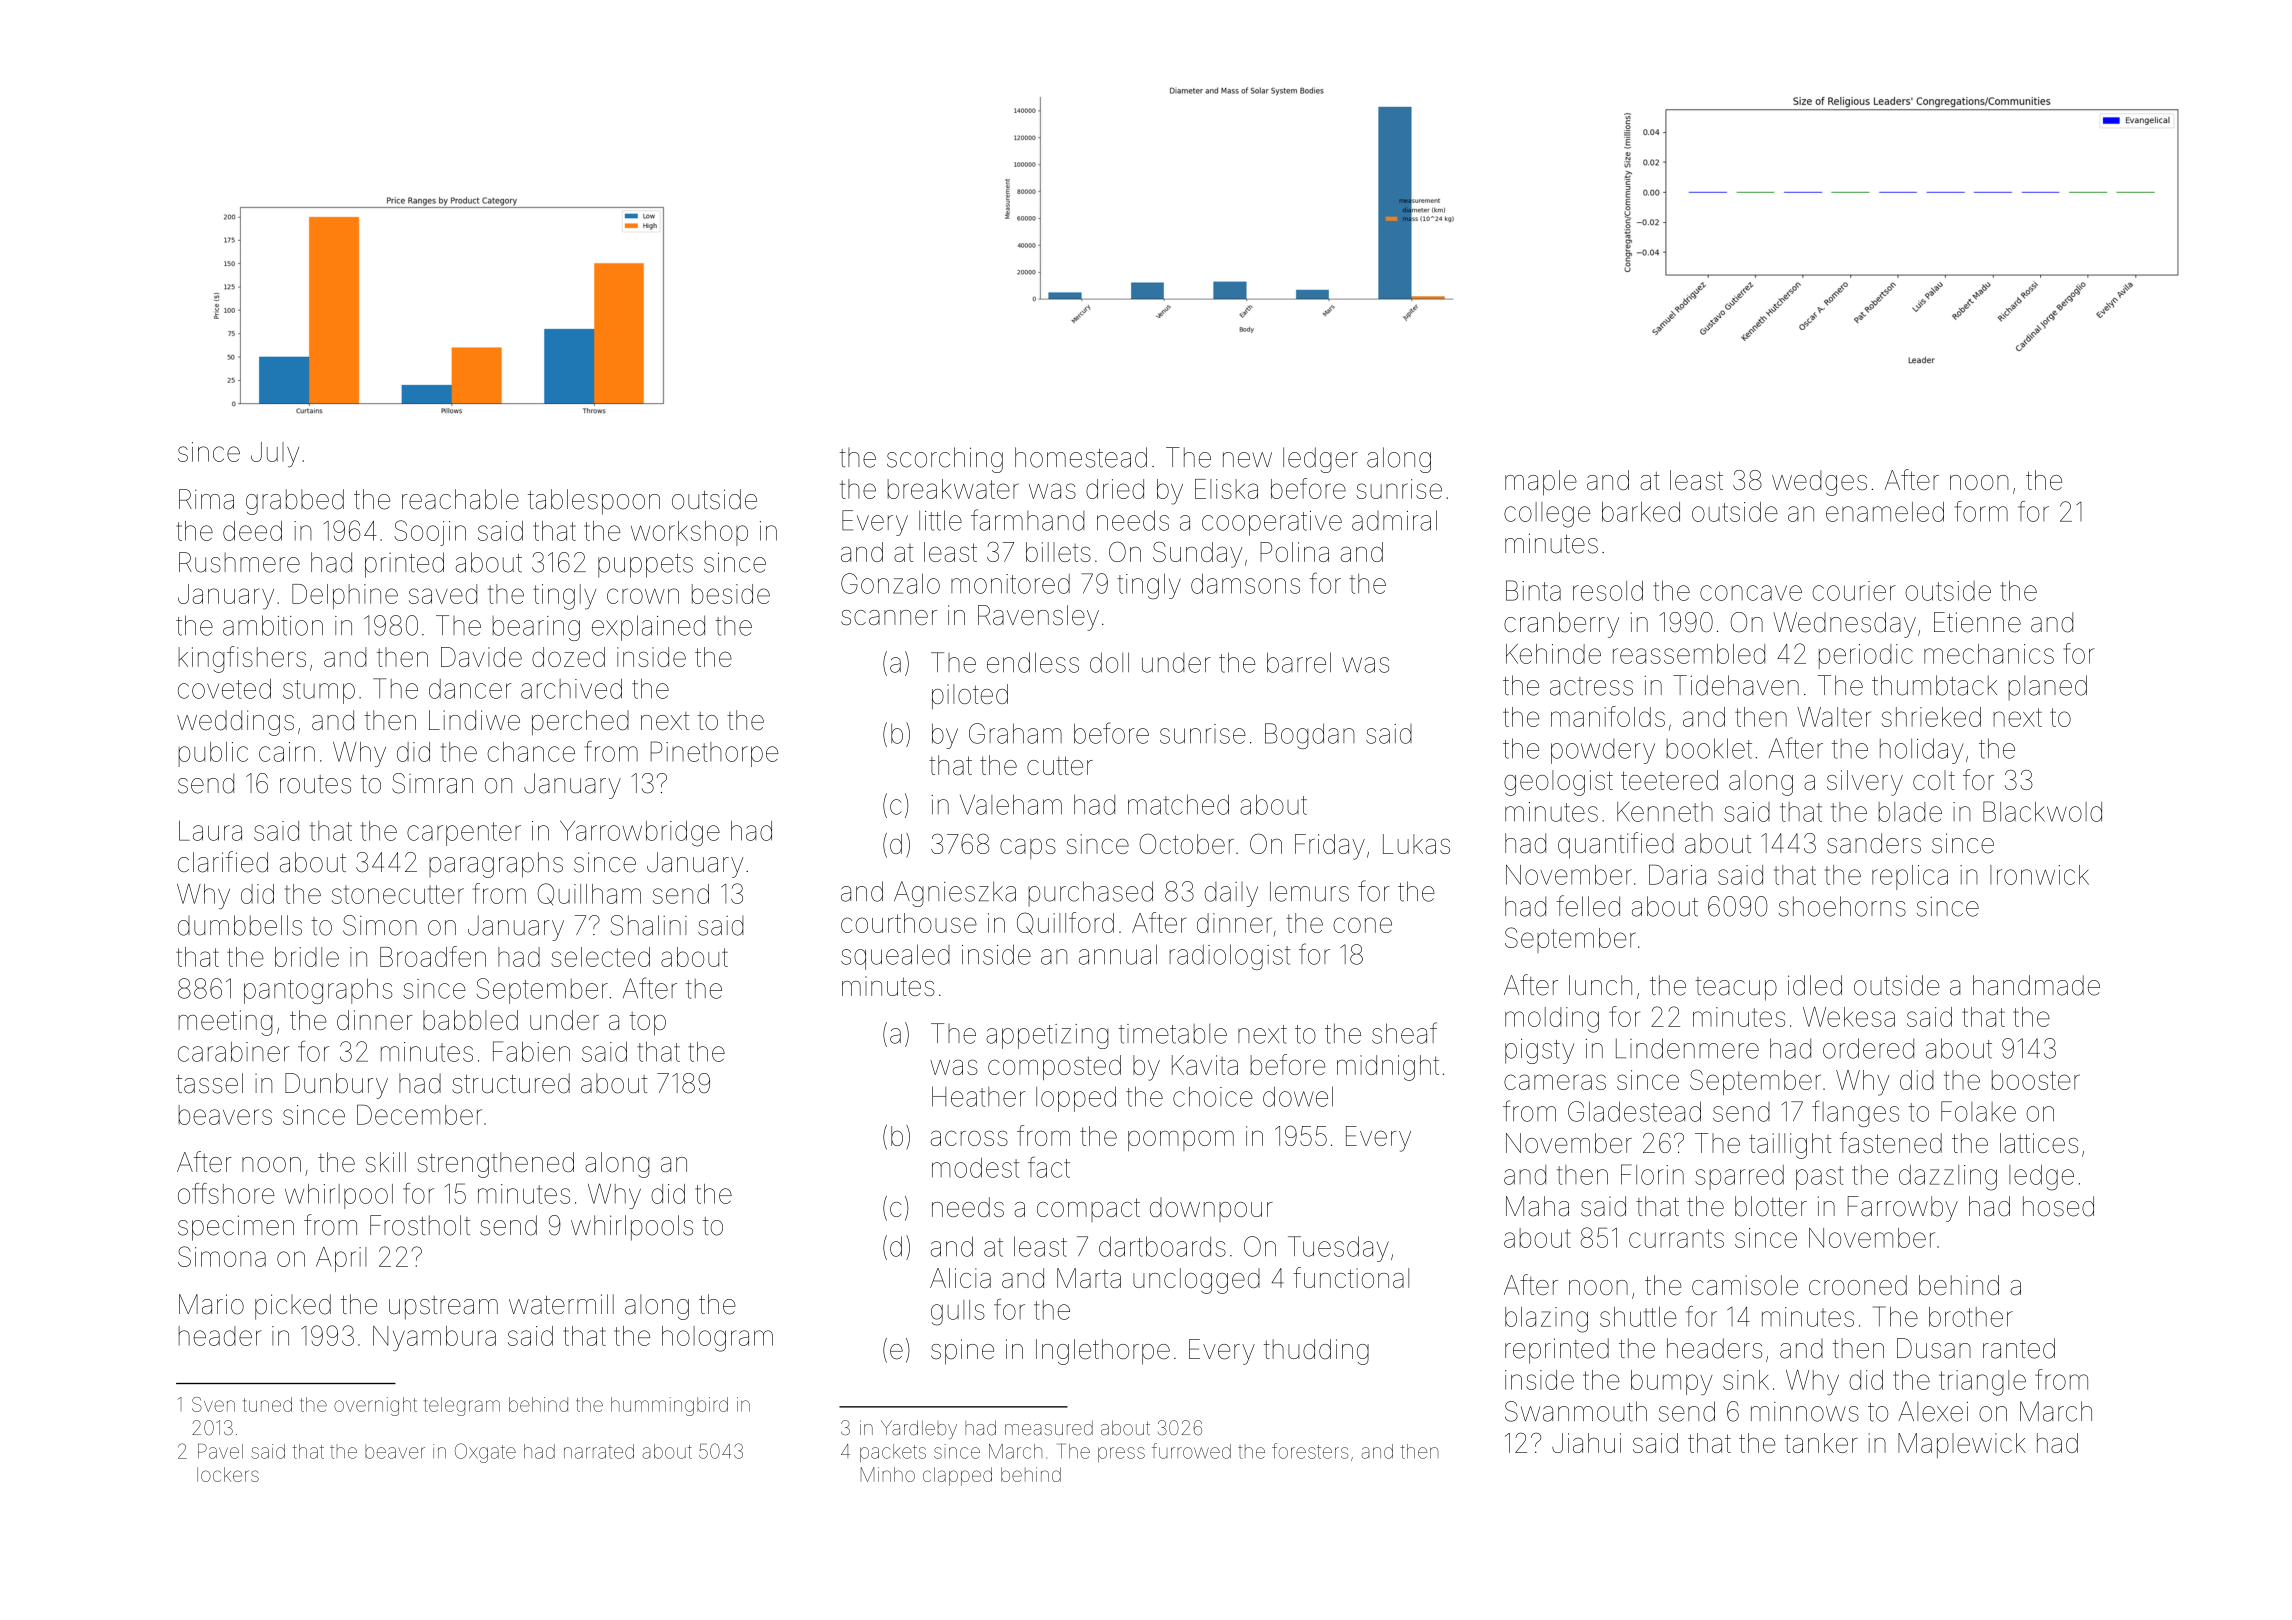  I want to click on currants, so click(1676, 1238).
